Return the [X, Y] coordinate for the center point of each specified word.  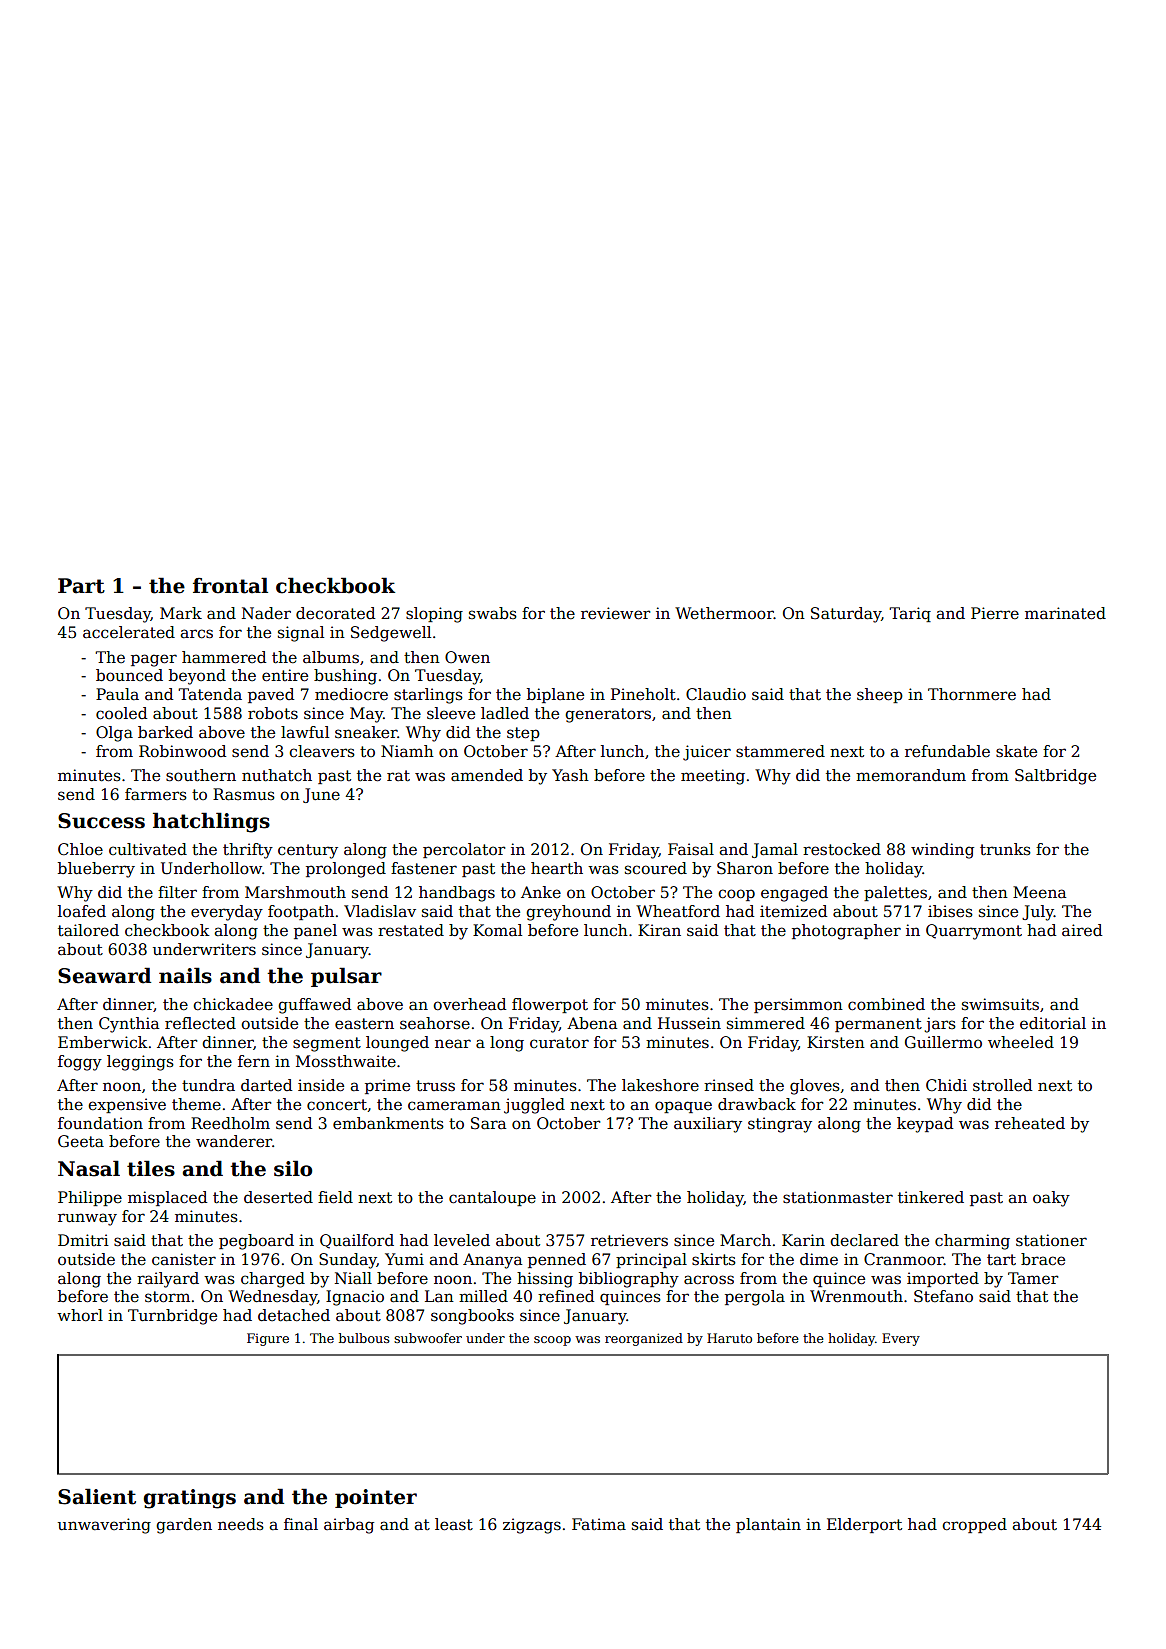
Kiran [659, 930]
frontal [230, 585]
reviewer [615, 613]
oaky [1051, 1199]
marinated [1065, 613]
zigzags [532, 1526]
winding [942, 851]
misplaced [167, 1198]
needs [241, 1524]
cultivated [148, 849]
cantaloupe [492, 1198]
